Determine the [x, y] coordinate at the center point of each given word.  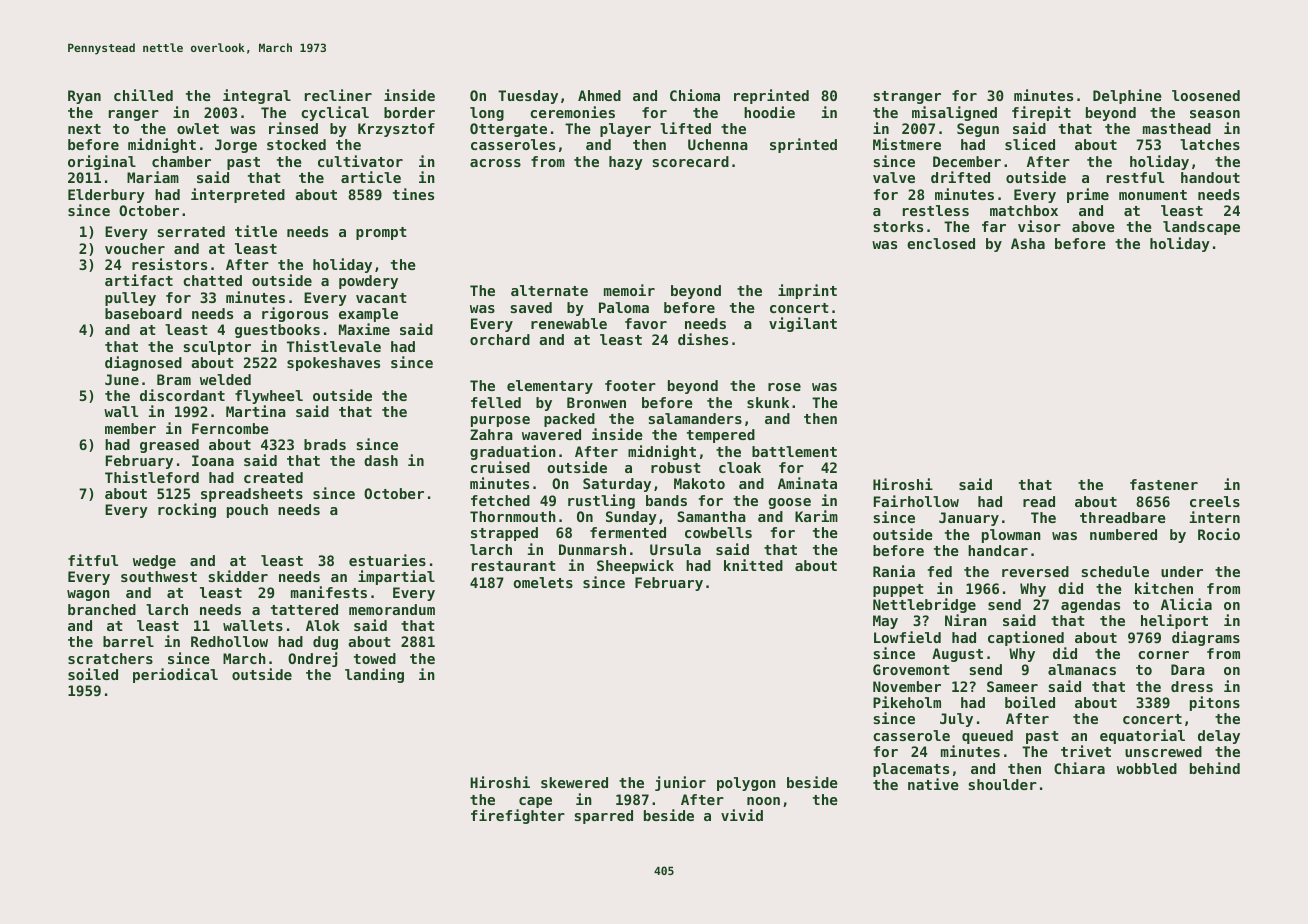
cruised [500, 467]
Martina [256, 411]
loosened [1206, 95]
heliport [1174, 621]
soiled [93, 674]
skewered [574, 782]
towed [375, 658]
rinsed [293, 128]
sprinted [803, 145]
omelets [543, 582]
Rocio [1219, 534]
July [956, 720]
